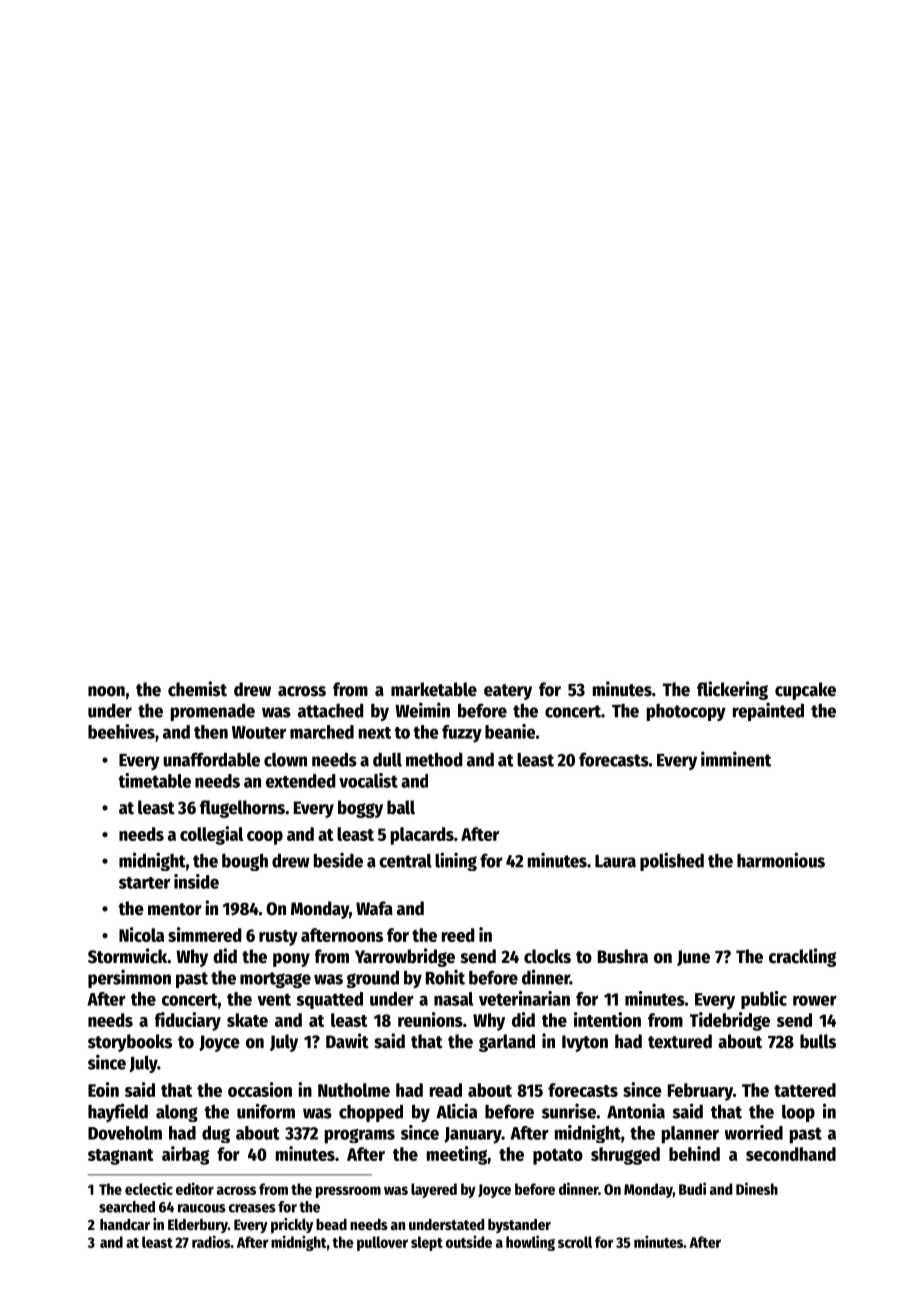 This document has width=924, height=1308. What do you see at coordinates (615, 861) in the document?
I see `Laura` at bounding box center [615, 861].
